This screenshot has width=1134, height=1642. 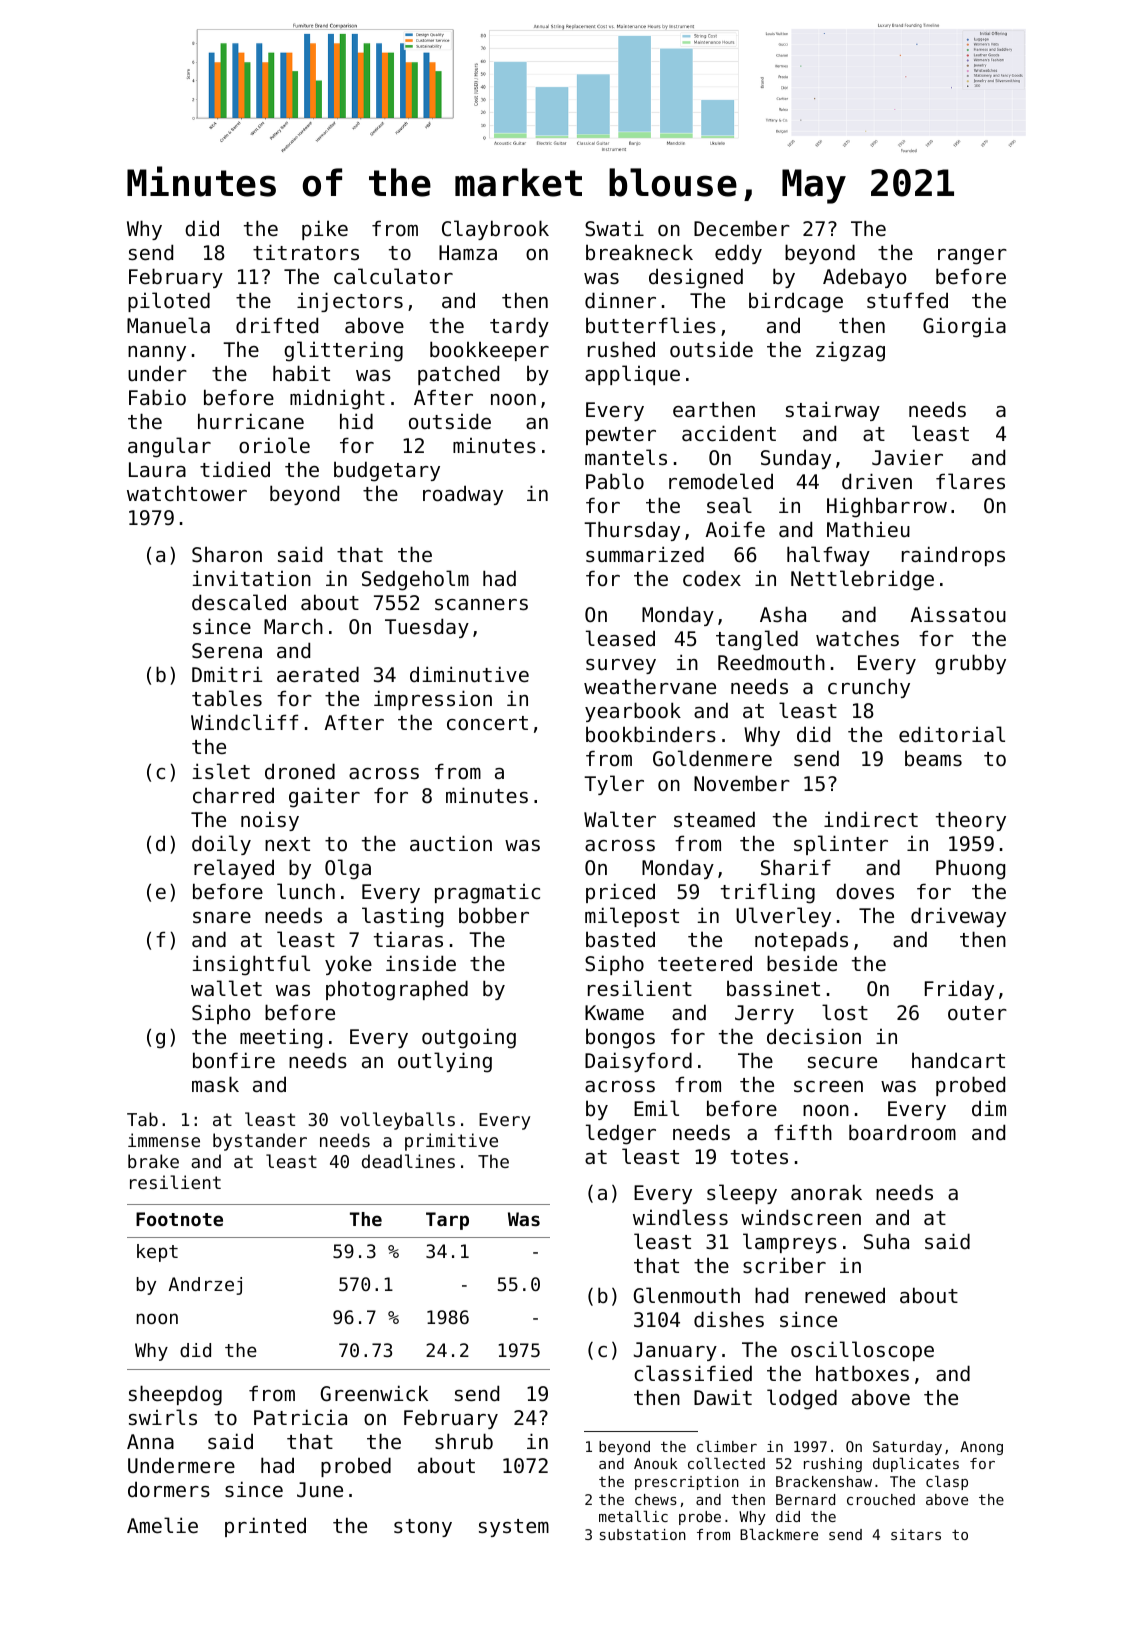 What do you see at coordinates (287, 844) in the screenshot?
I see `next` at bounding box center [287, 844].
